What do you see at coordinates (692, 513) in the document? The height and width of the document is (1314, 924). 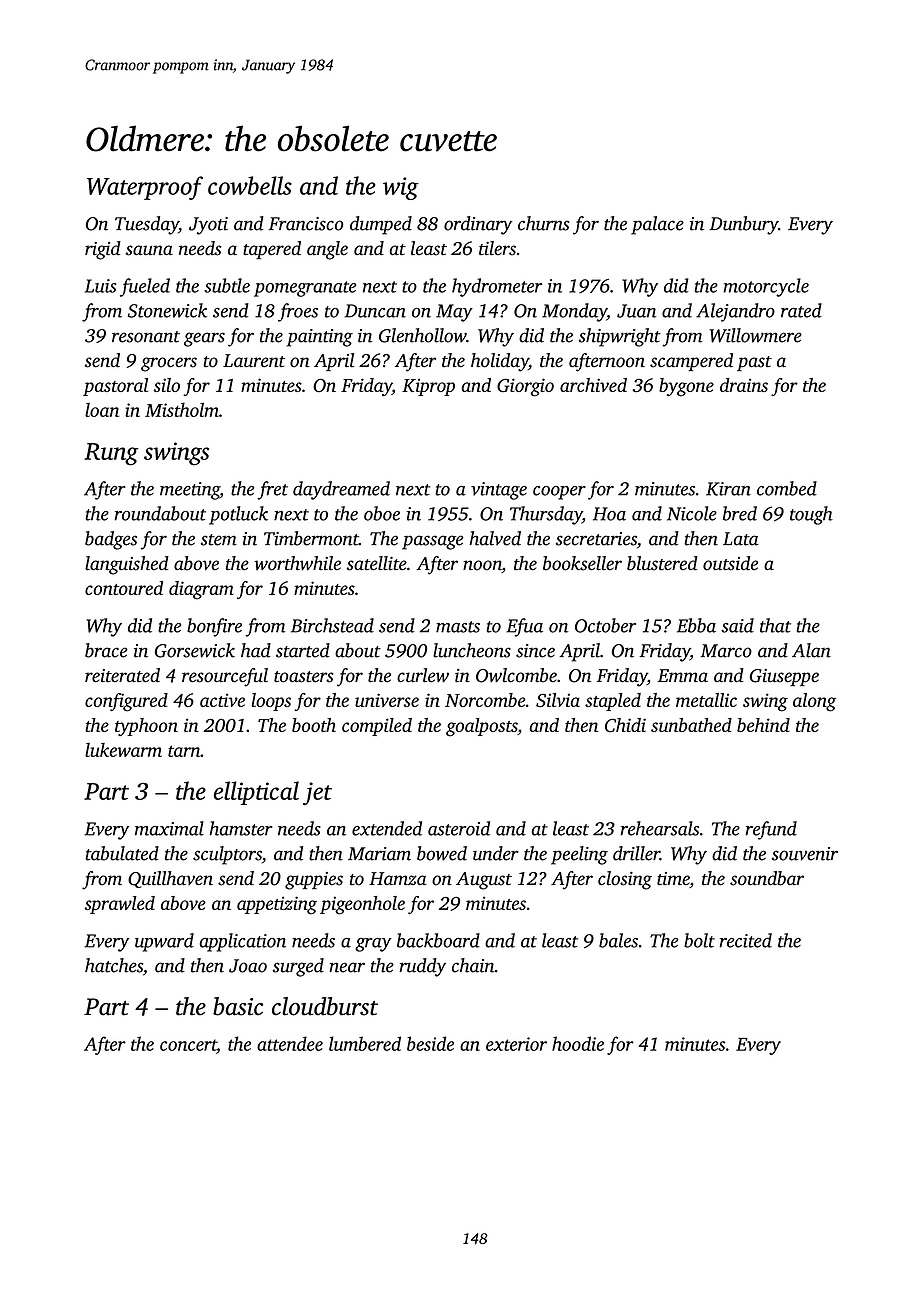 I see `Nicole` at bounding box center [692, 513].
